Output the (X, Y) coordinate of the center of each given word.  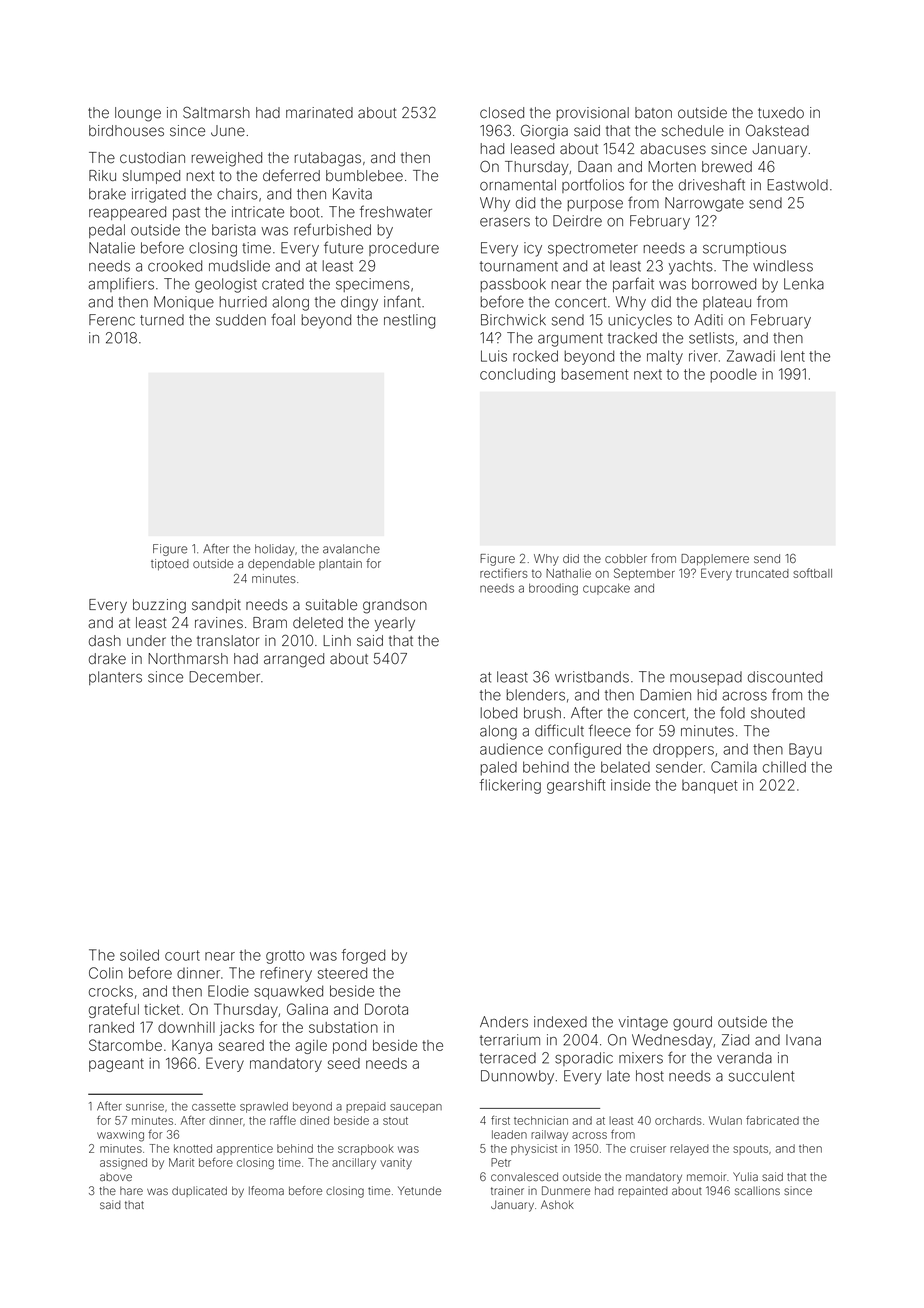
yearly (395, 624)
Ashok (557, 1204)
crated (283, 284)
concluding (517, 375)
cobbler (626, 558)
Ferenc (112, 320)
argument (570, 340)
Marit (181, 1162)
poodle (733, 375)
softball (812, 573)
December (224, 677)
